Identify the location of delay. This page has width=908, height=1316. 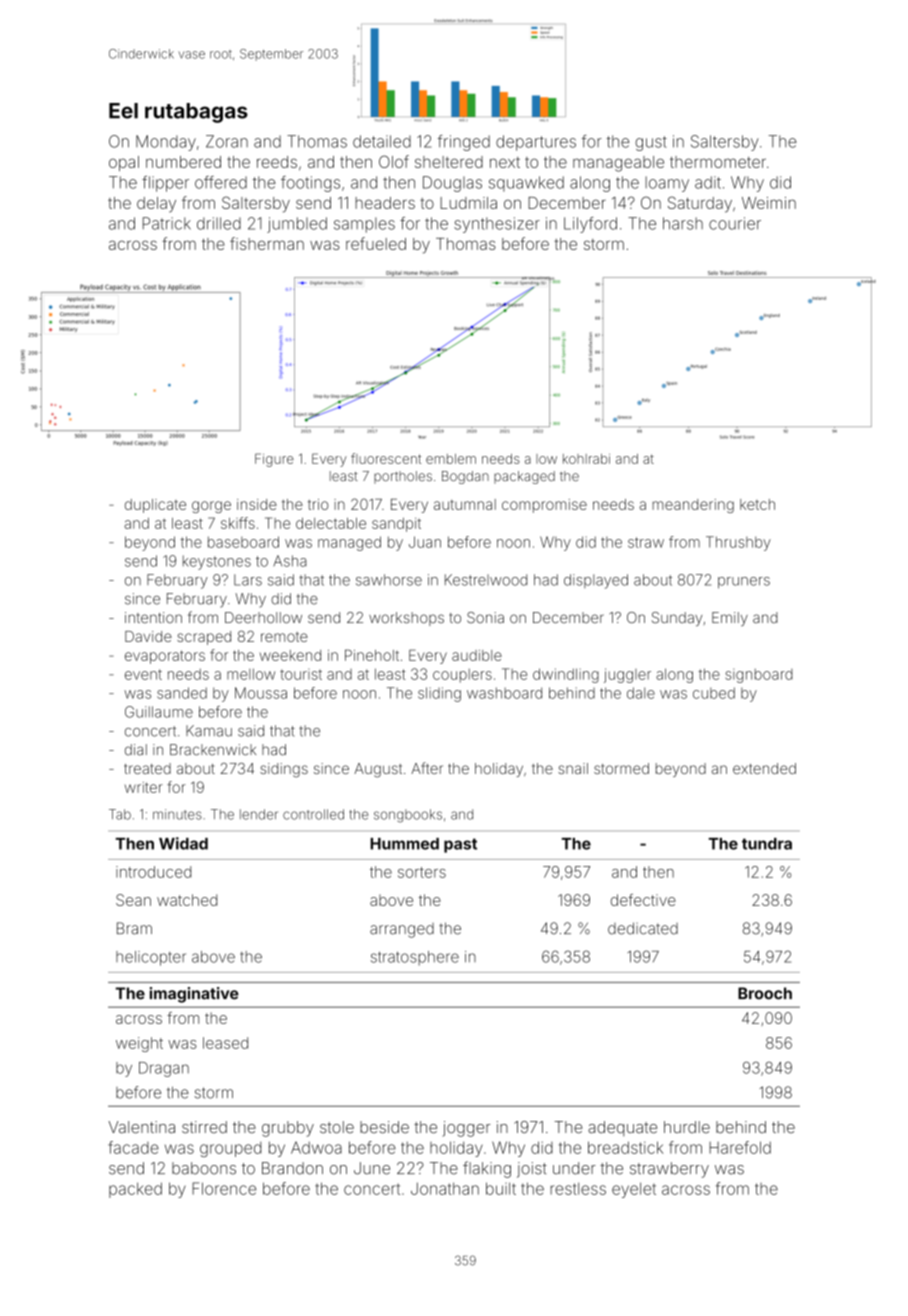
(156, 204).
